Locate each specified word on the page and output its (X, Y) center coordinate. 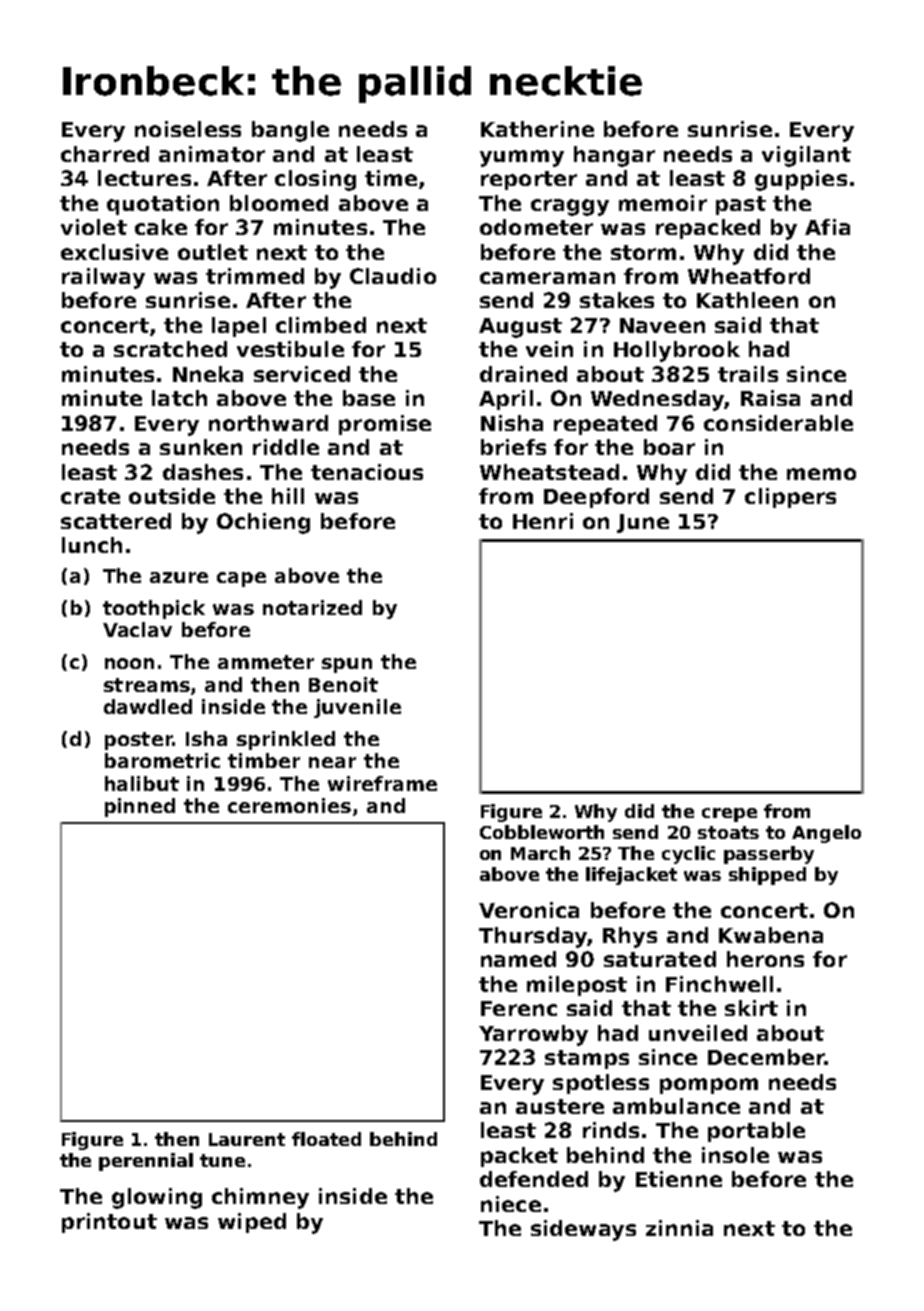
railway (103, 278)
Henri (543, 521)
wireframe (382, 783)
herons (765, 959)
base (369, 398)
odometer (536, 227)
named (518, 959)
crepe (729, 815)
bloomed (279, 203)
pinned (140, 807)
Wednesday (658, 400)
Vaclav (137, 629)
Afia (827, 227)
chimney (260, 1198)
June (643, 523)
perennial (146, 1162)
